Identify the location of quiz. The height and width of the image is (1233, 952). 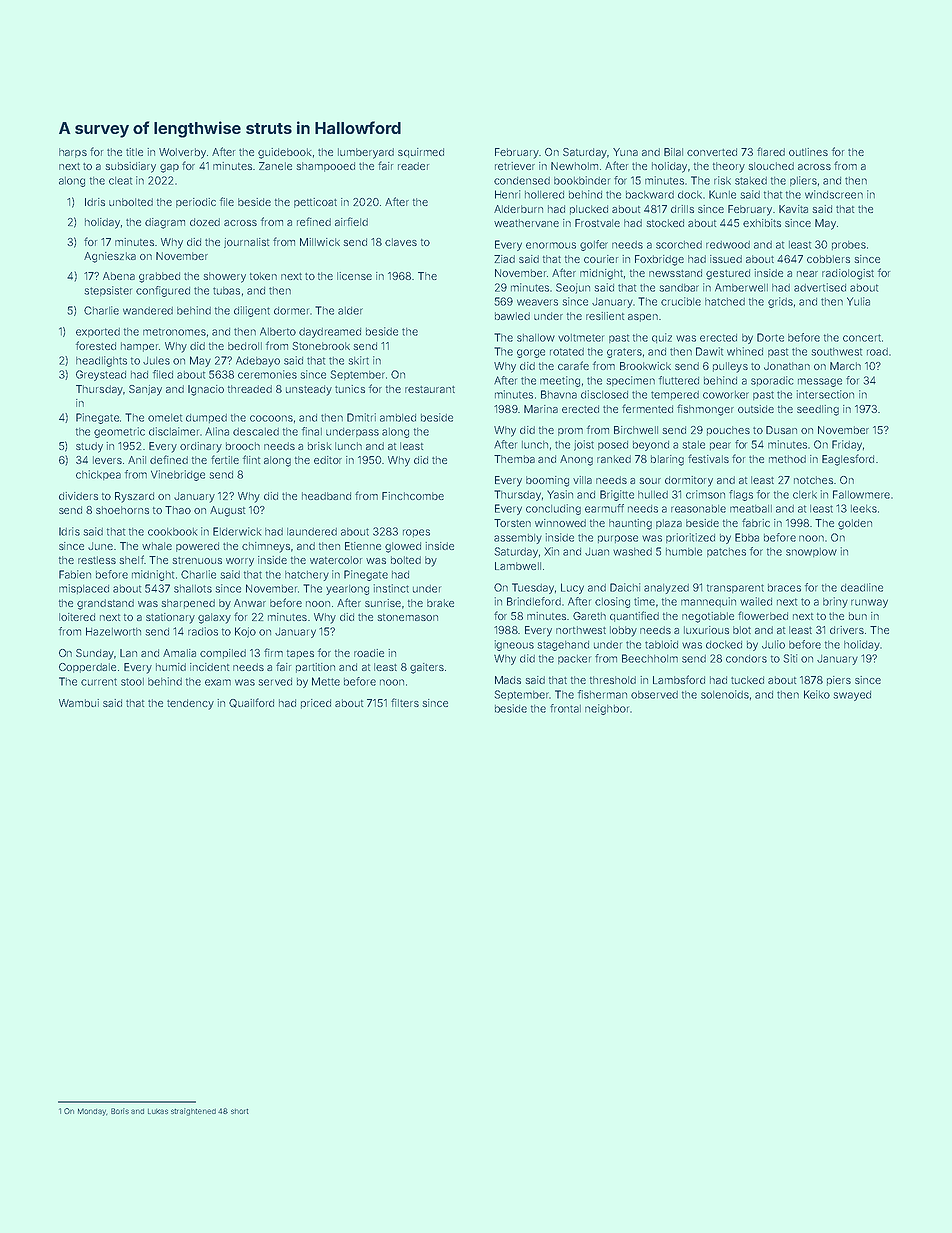
(662, 338).
